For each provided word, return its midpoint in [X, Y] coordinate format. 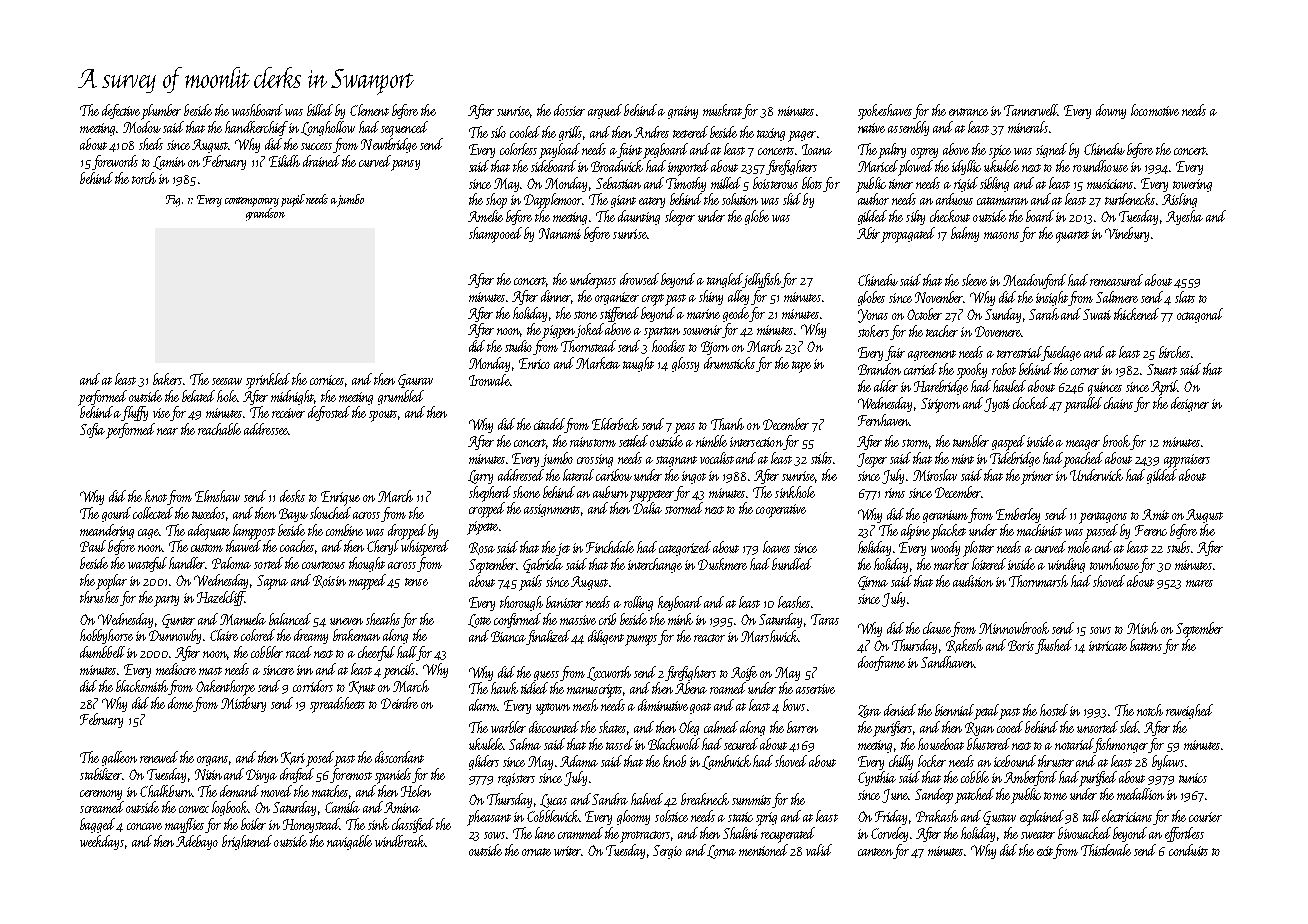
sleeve [974, 280]
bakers [167, 379]
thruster [1056, 761]
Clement [369, 110]
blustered [988, 744]
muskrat [723, 111]
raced [299, 652]
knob [674, 761]
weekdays [102, 842]
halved [647, 799]
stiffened [619, 314]
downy [1111, 111]
